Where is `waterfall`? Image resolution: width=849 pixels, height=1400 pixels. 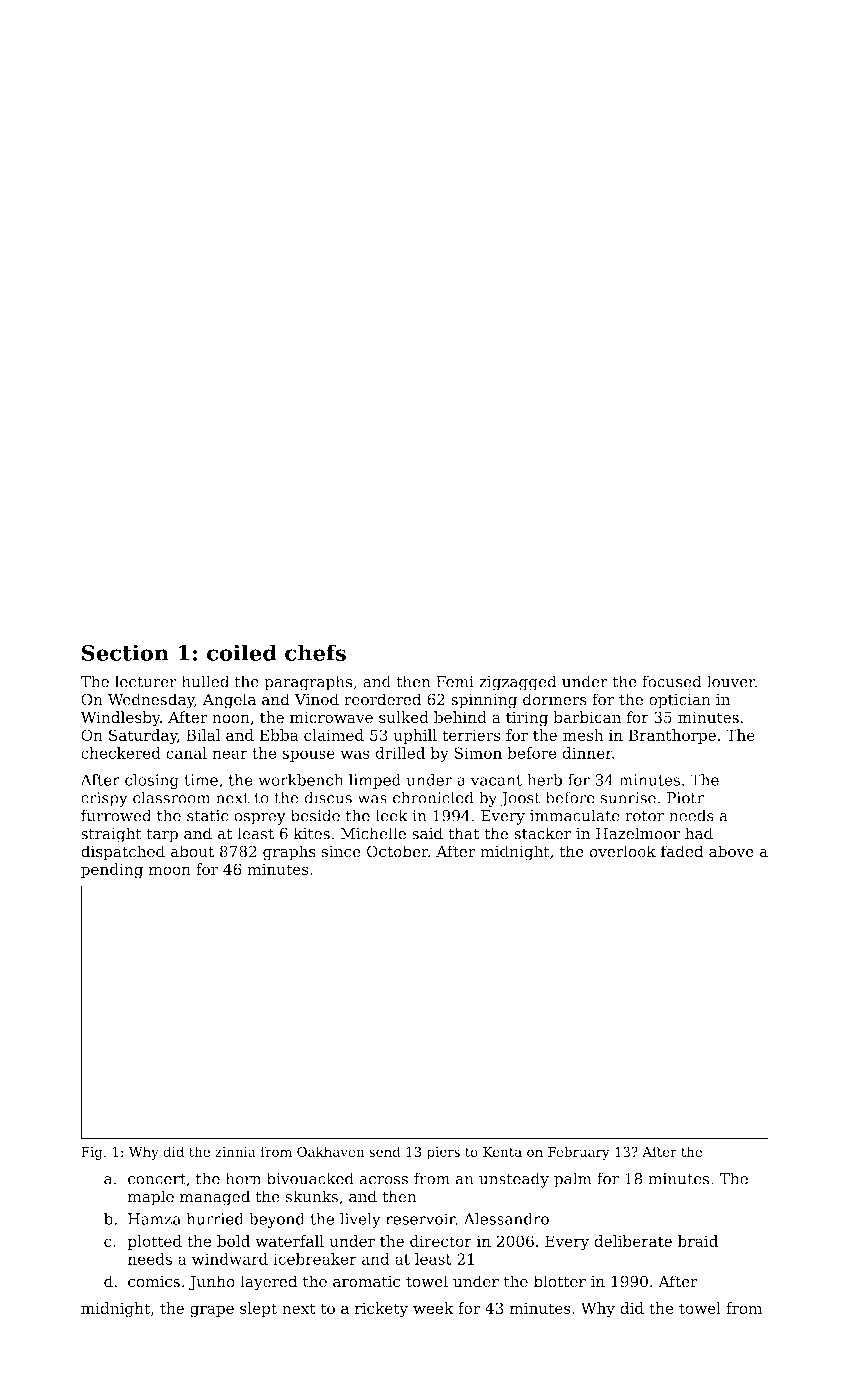 waterfall is located at coordinates (289, 1241).
